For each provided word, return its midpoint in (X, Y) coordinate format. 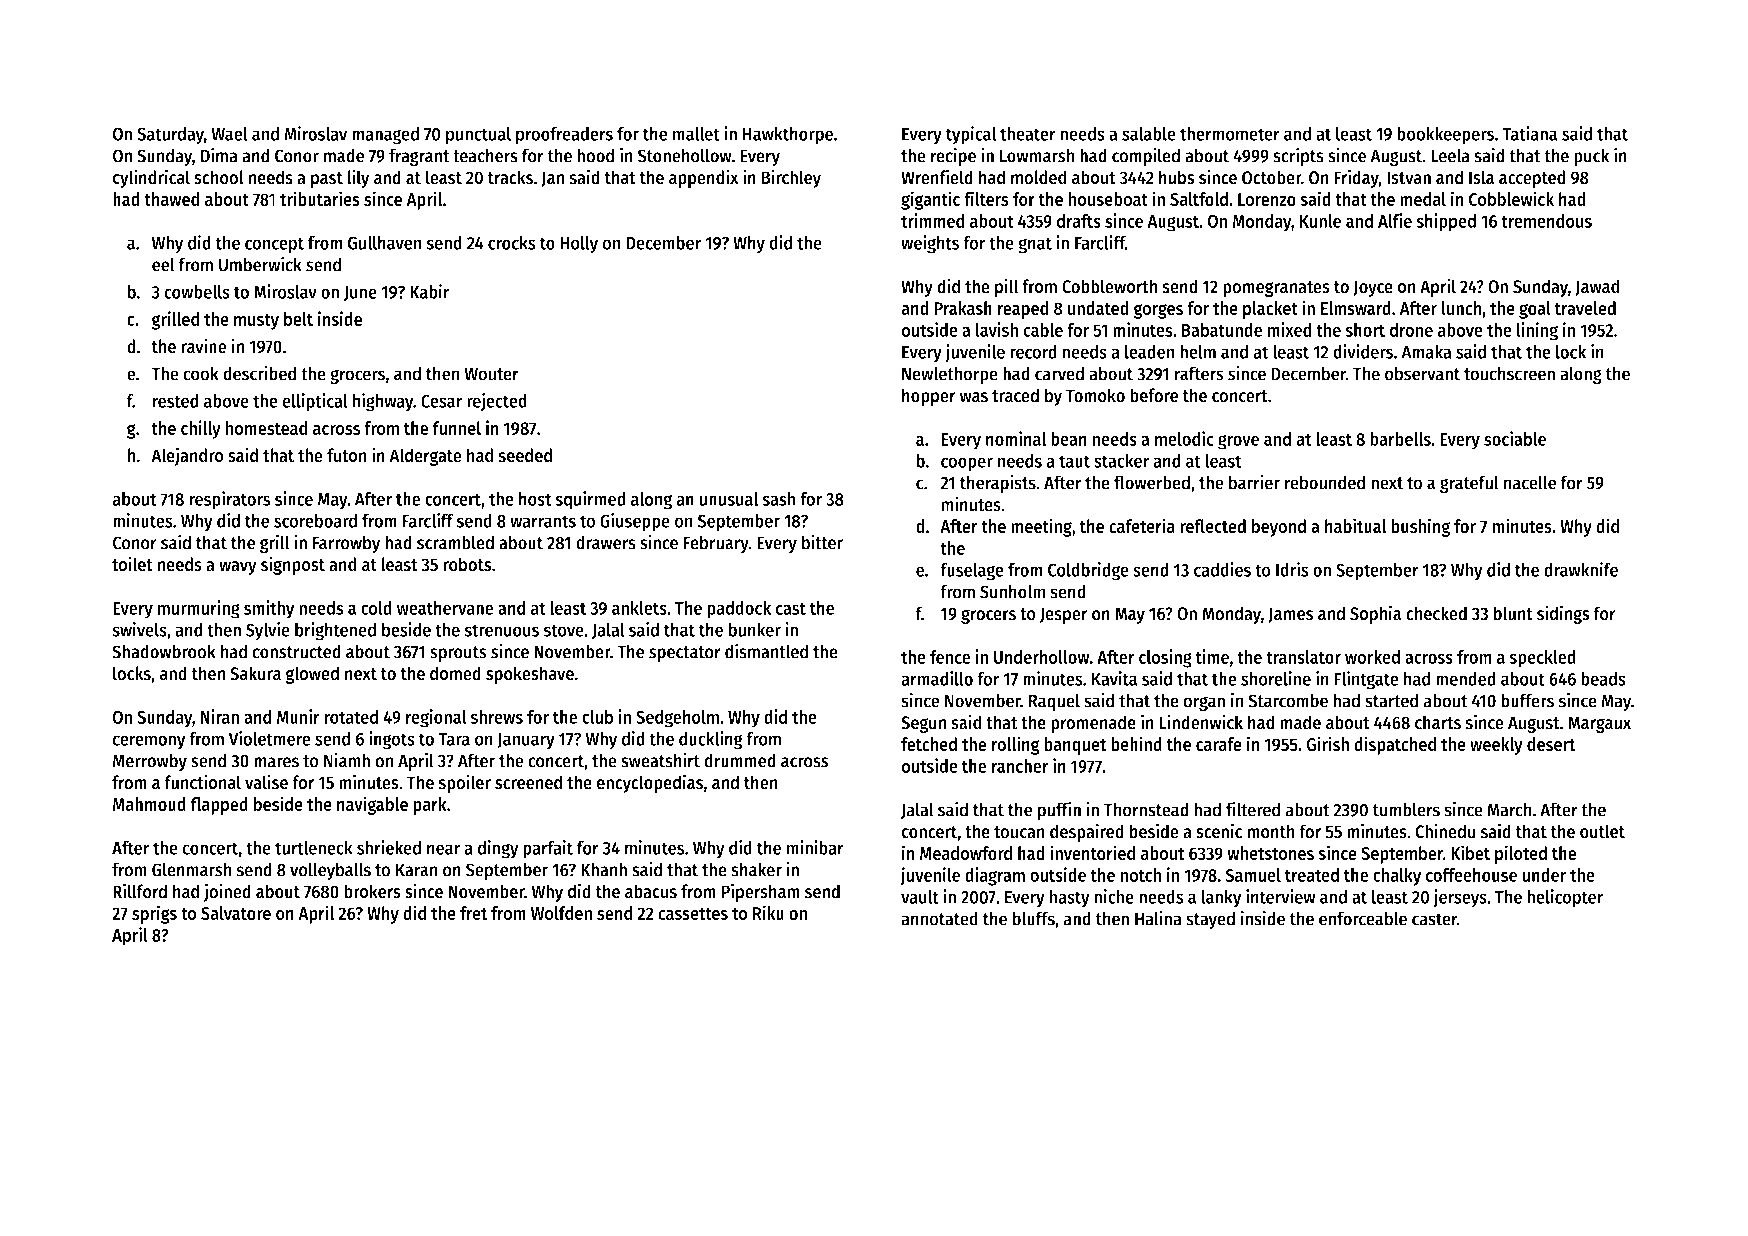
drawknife (1581, 569)
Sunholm (1012, 591)
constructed (296, 651)
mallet (696, 133)
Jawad (1597, 287)
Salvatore (236, 913)
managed (385, 136)
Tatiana (1529, 133)
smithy (269, 609)
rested (175, 401)
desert (1551, 744)
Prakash (963, 308)
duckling (711, 740)
